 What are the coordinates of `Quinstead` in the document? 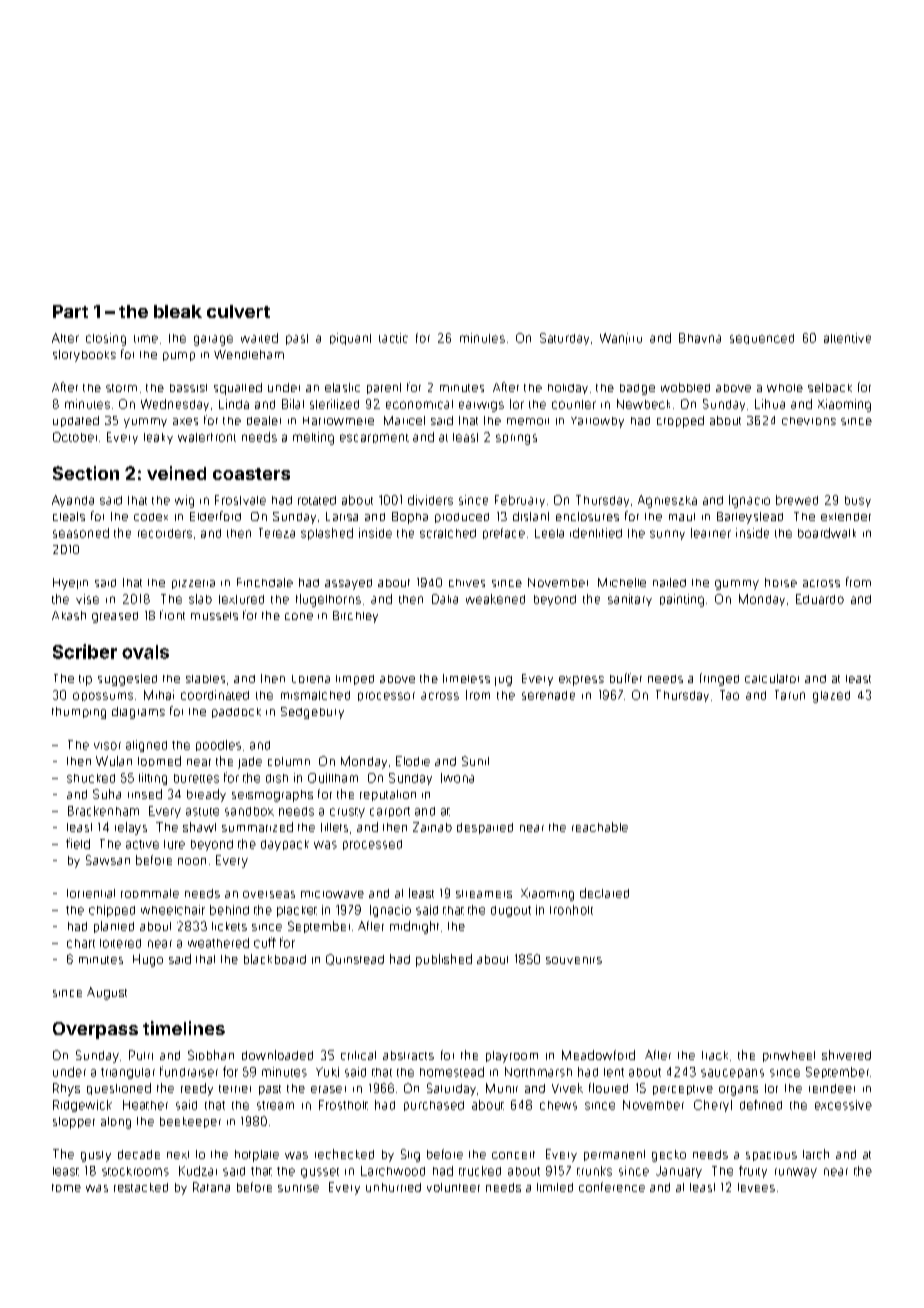 It's located at (355, 959).
